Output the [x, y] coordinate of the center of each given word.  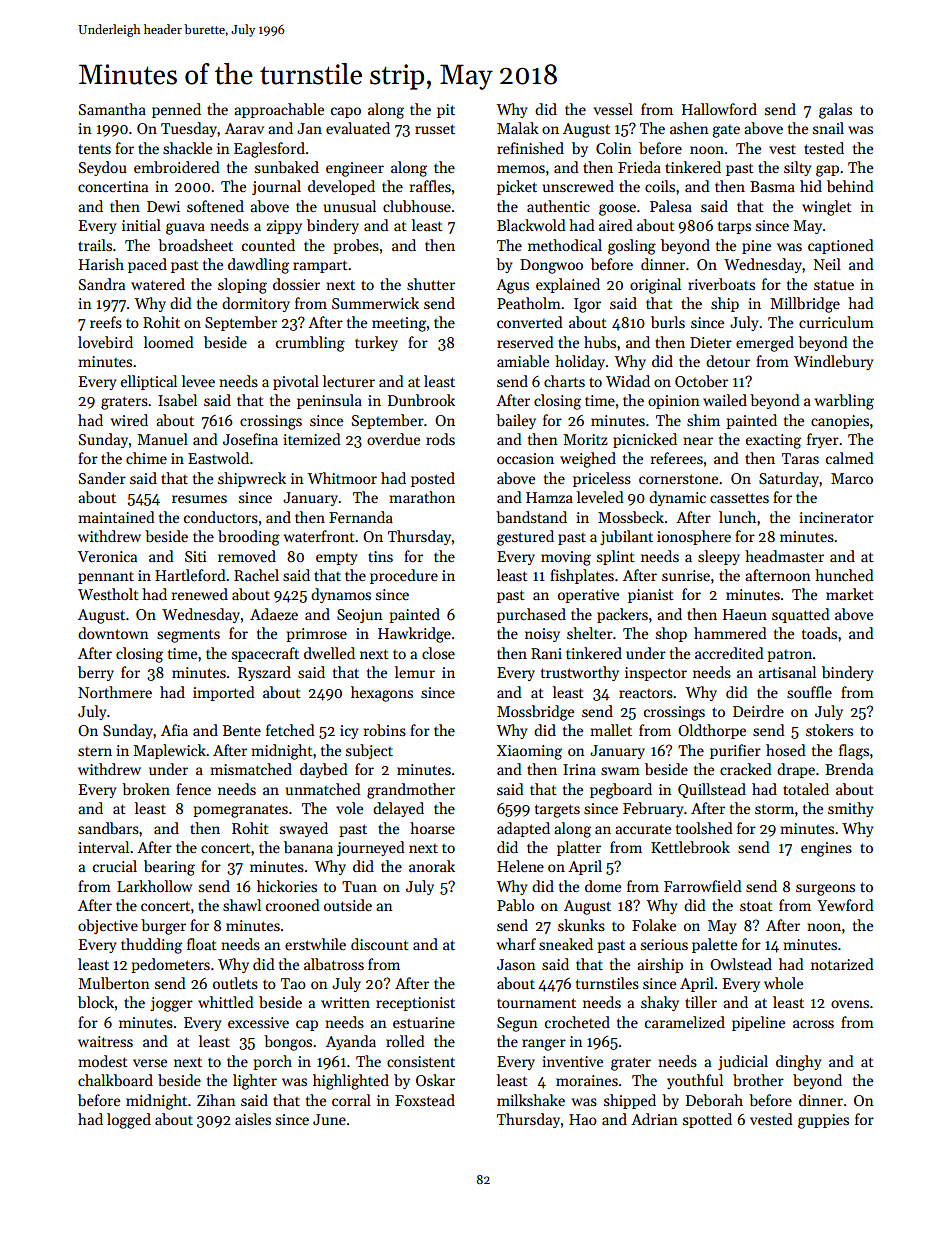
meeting [399, 324]
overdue [393, 439]
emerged [765, 344]
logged [129, 1121]
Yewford [845, 905]
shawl [242, 905]
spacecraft [265, 654]
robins [385, 730]
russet [435, 129]
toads [819, 633]
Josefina [250, 439]
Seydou [103, 168]
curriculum [836, 322]
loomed [169, 342]
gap [827, 171]
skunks [581, 925]
